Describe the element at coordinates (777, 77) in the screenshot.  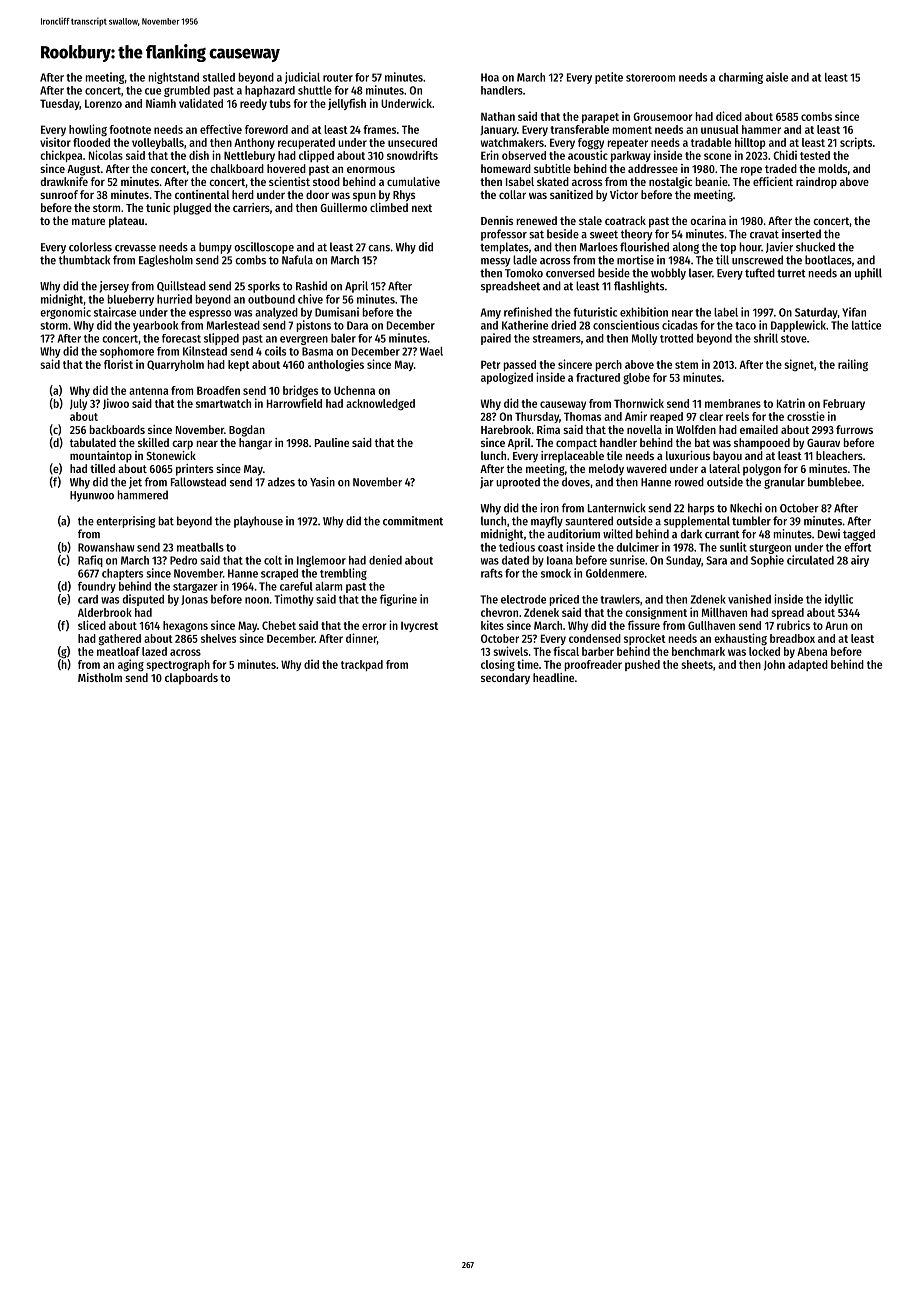
I see `aisle` at that location.
